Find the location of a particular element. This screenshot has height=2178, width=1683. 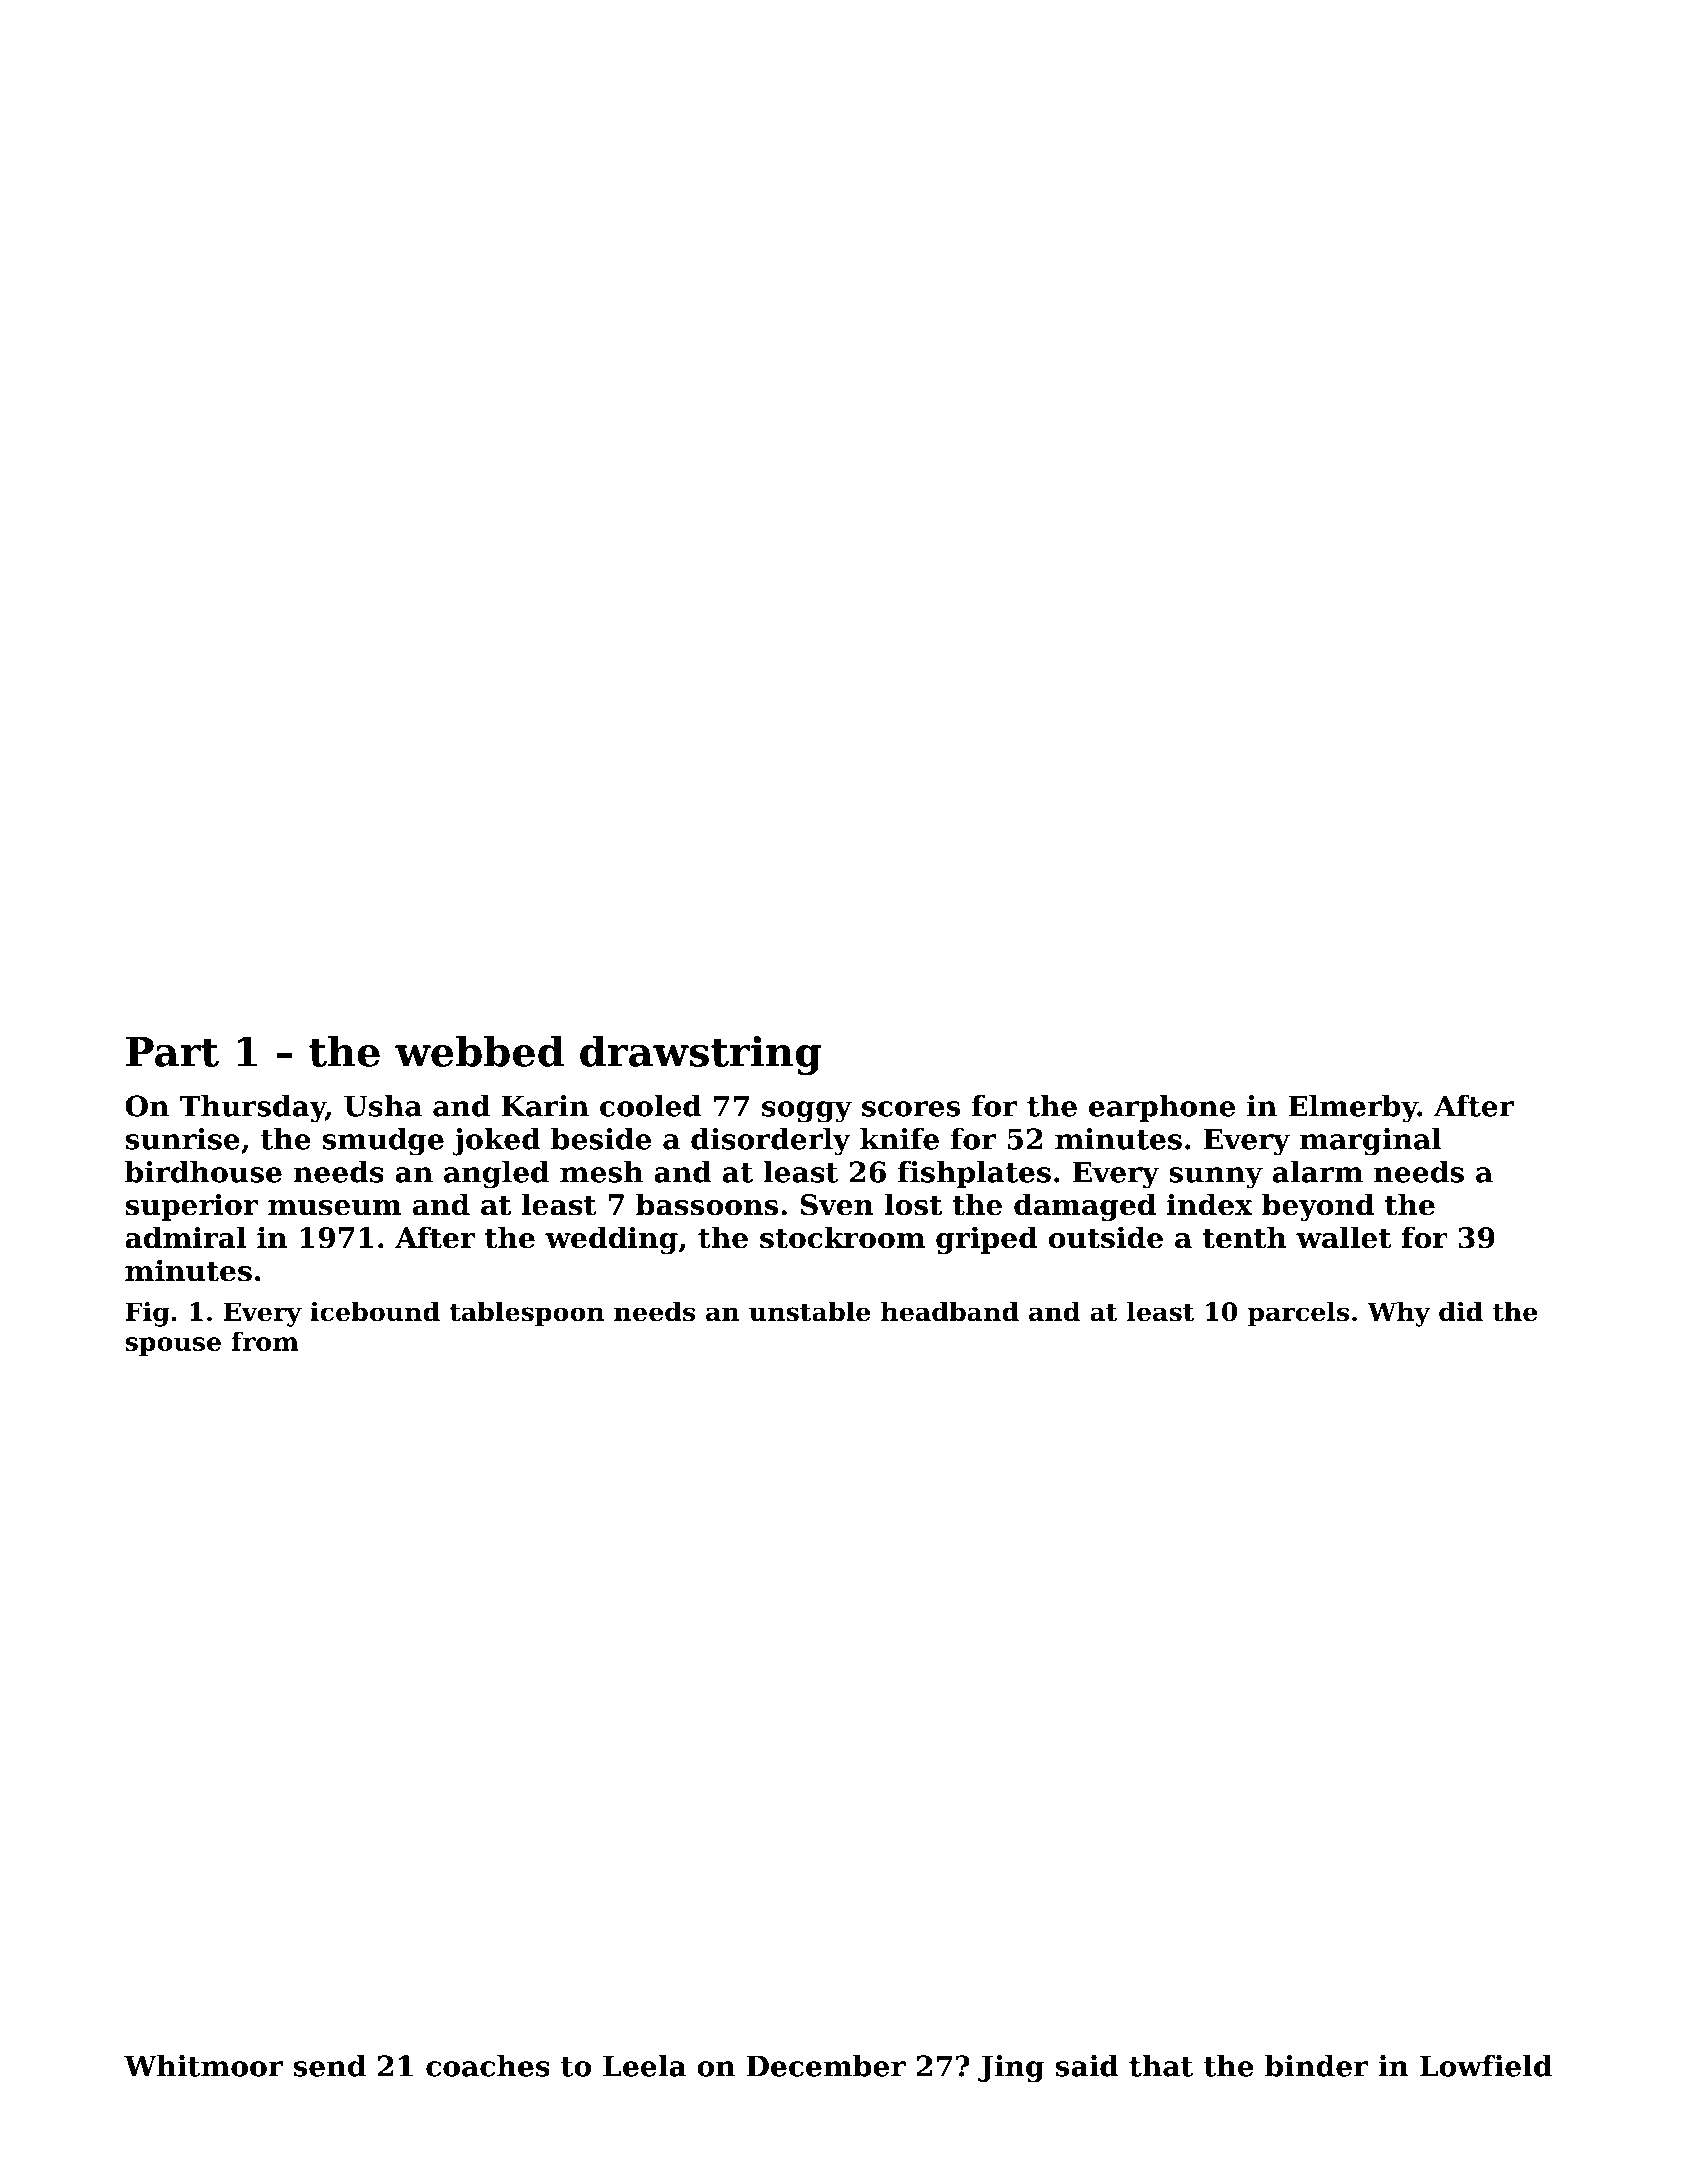

webbed is located at coordinates (479, 1051).
